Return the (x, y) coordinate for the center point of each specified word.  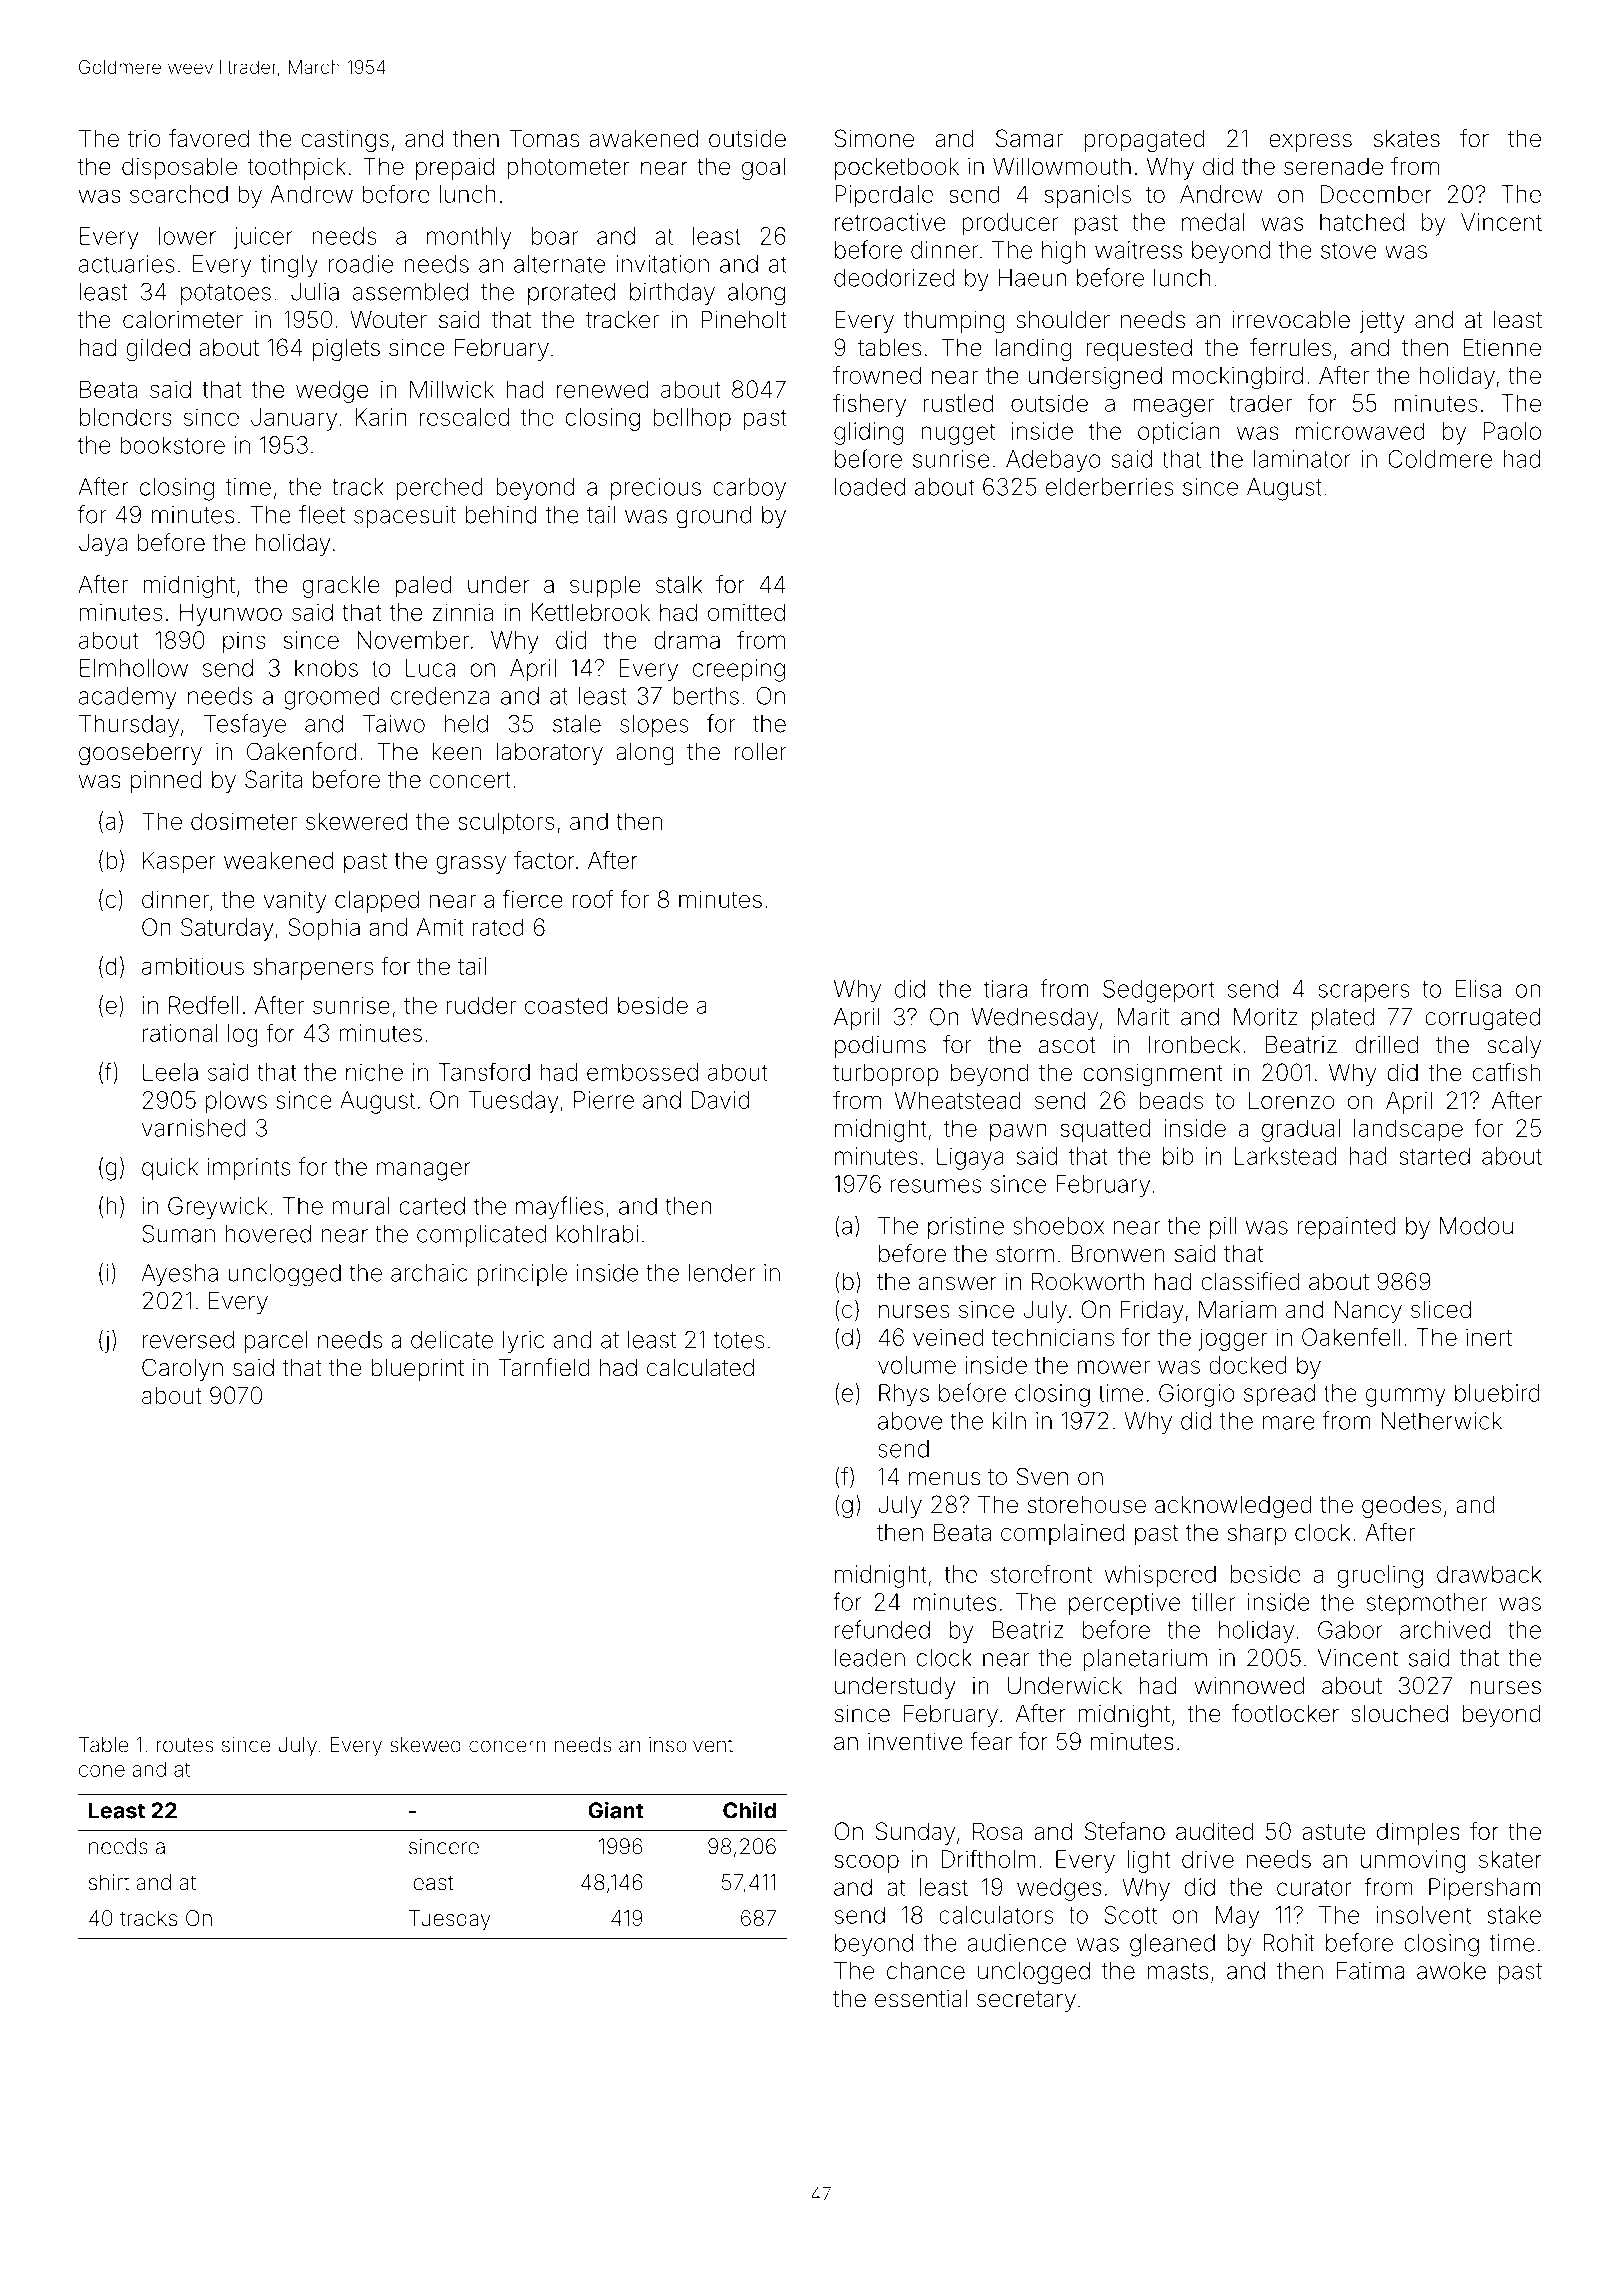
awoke (1451, 1971)
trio (144, 139)
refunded (882, 1629)
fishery (869, 405)
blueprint (417, 1370)
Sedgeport (1158, 991)
